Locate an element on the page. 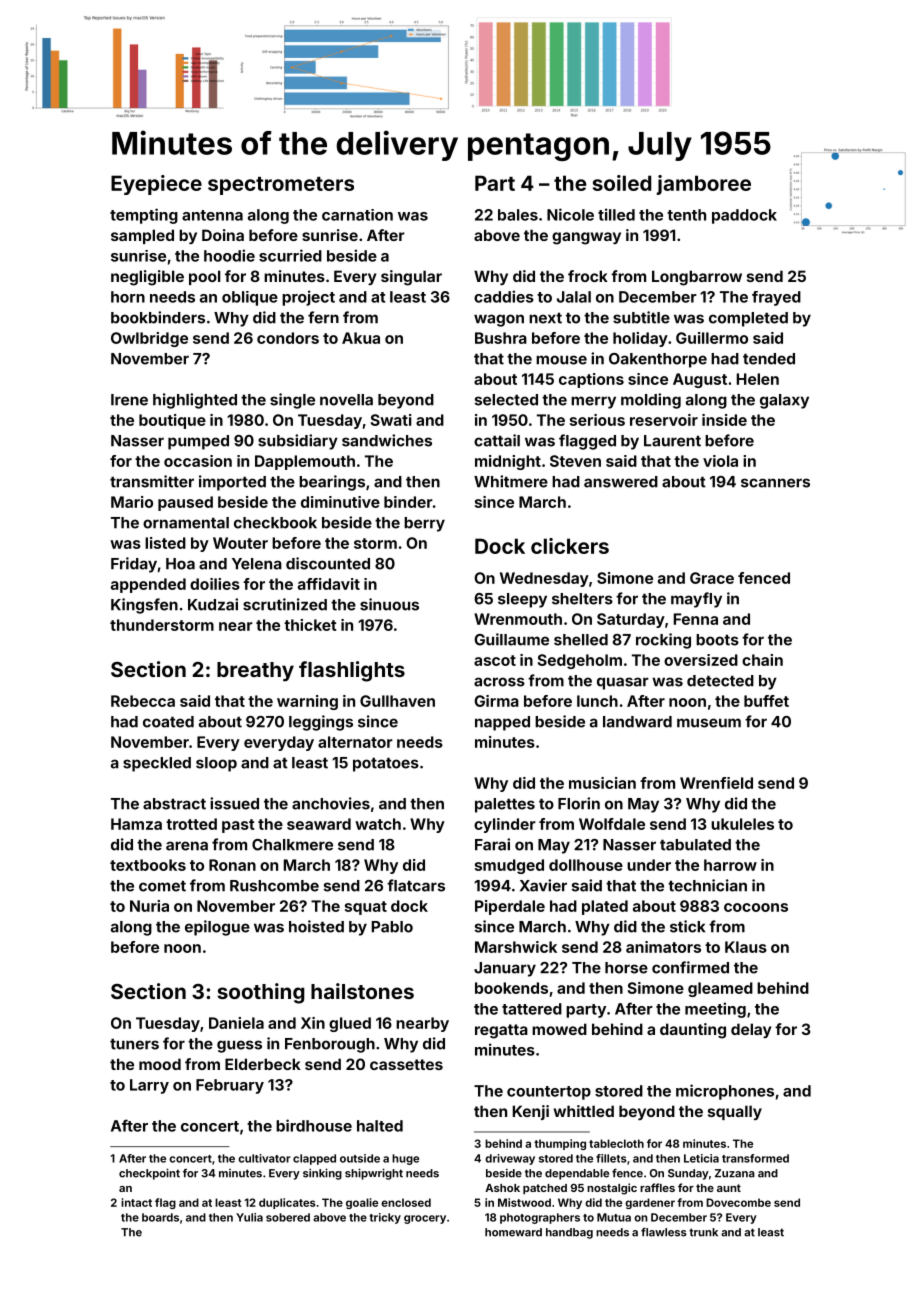 This page has width=924, height=1308. carnation is located at coordinates (357, 215).
